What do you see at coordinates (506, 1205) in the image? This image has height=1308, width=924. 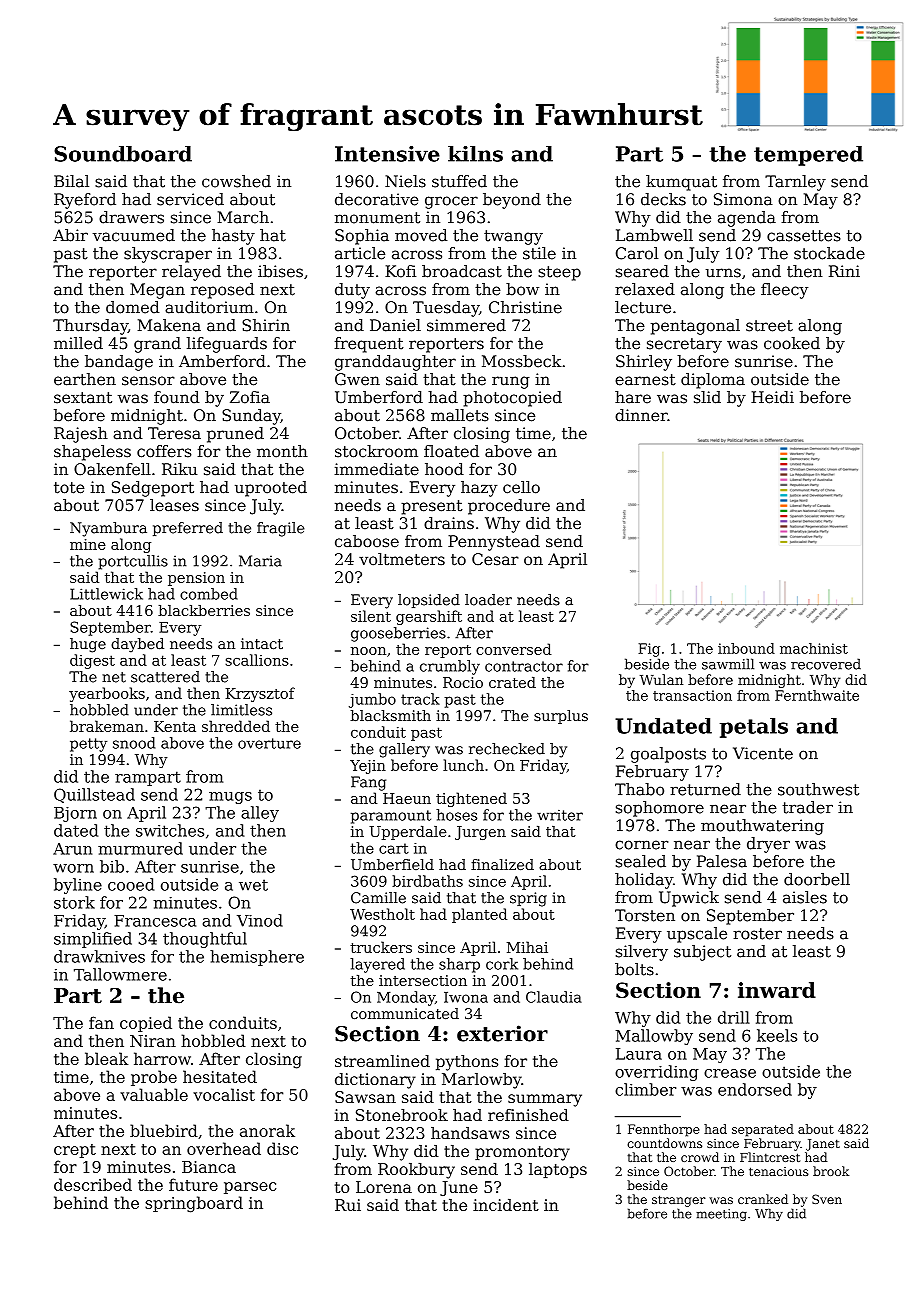 I see `incident` at bounding box center [506, 1205].
